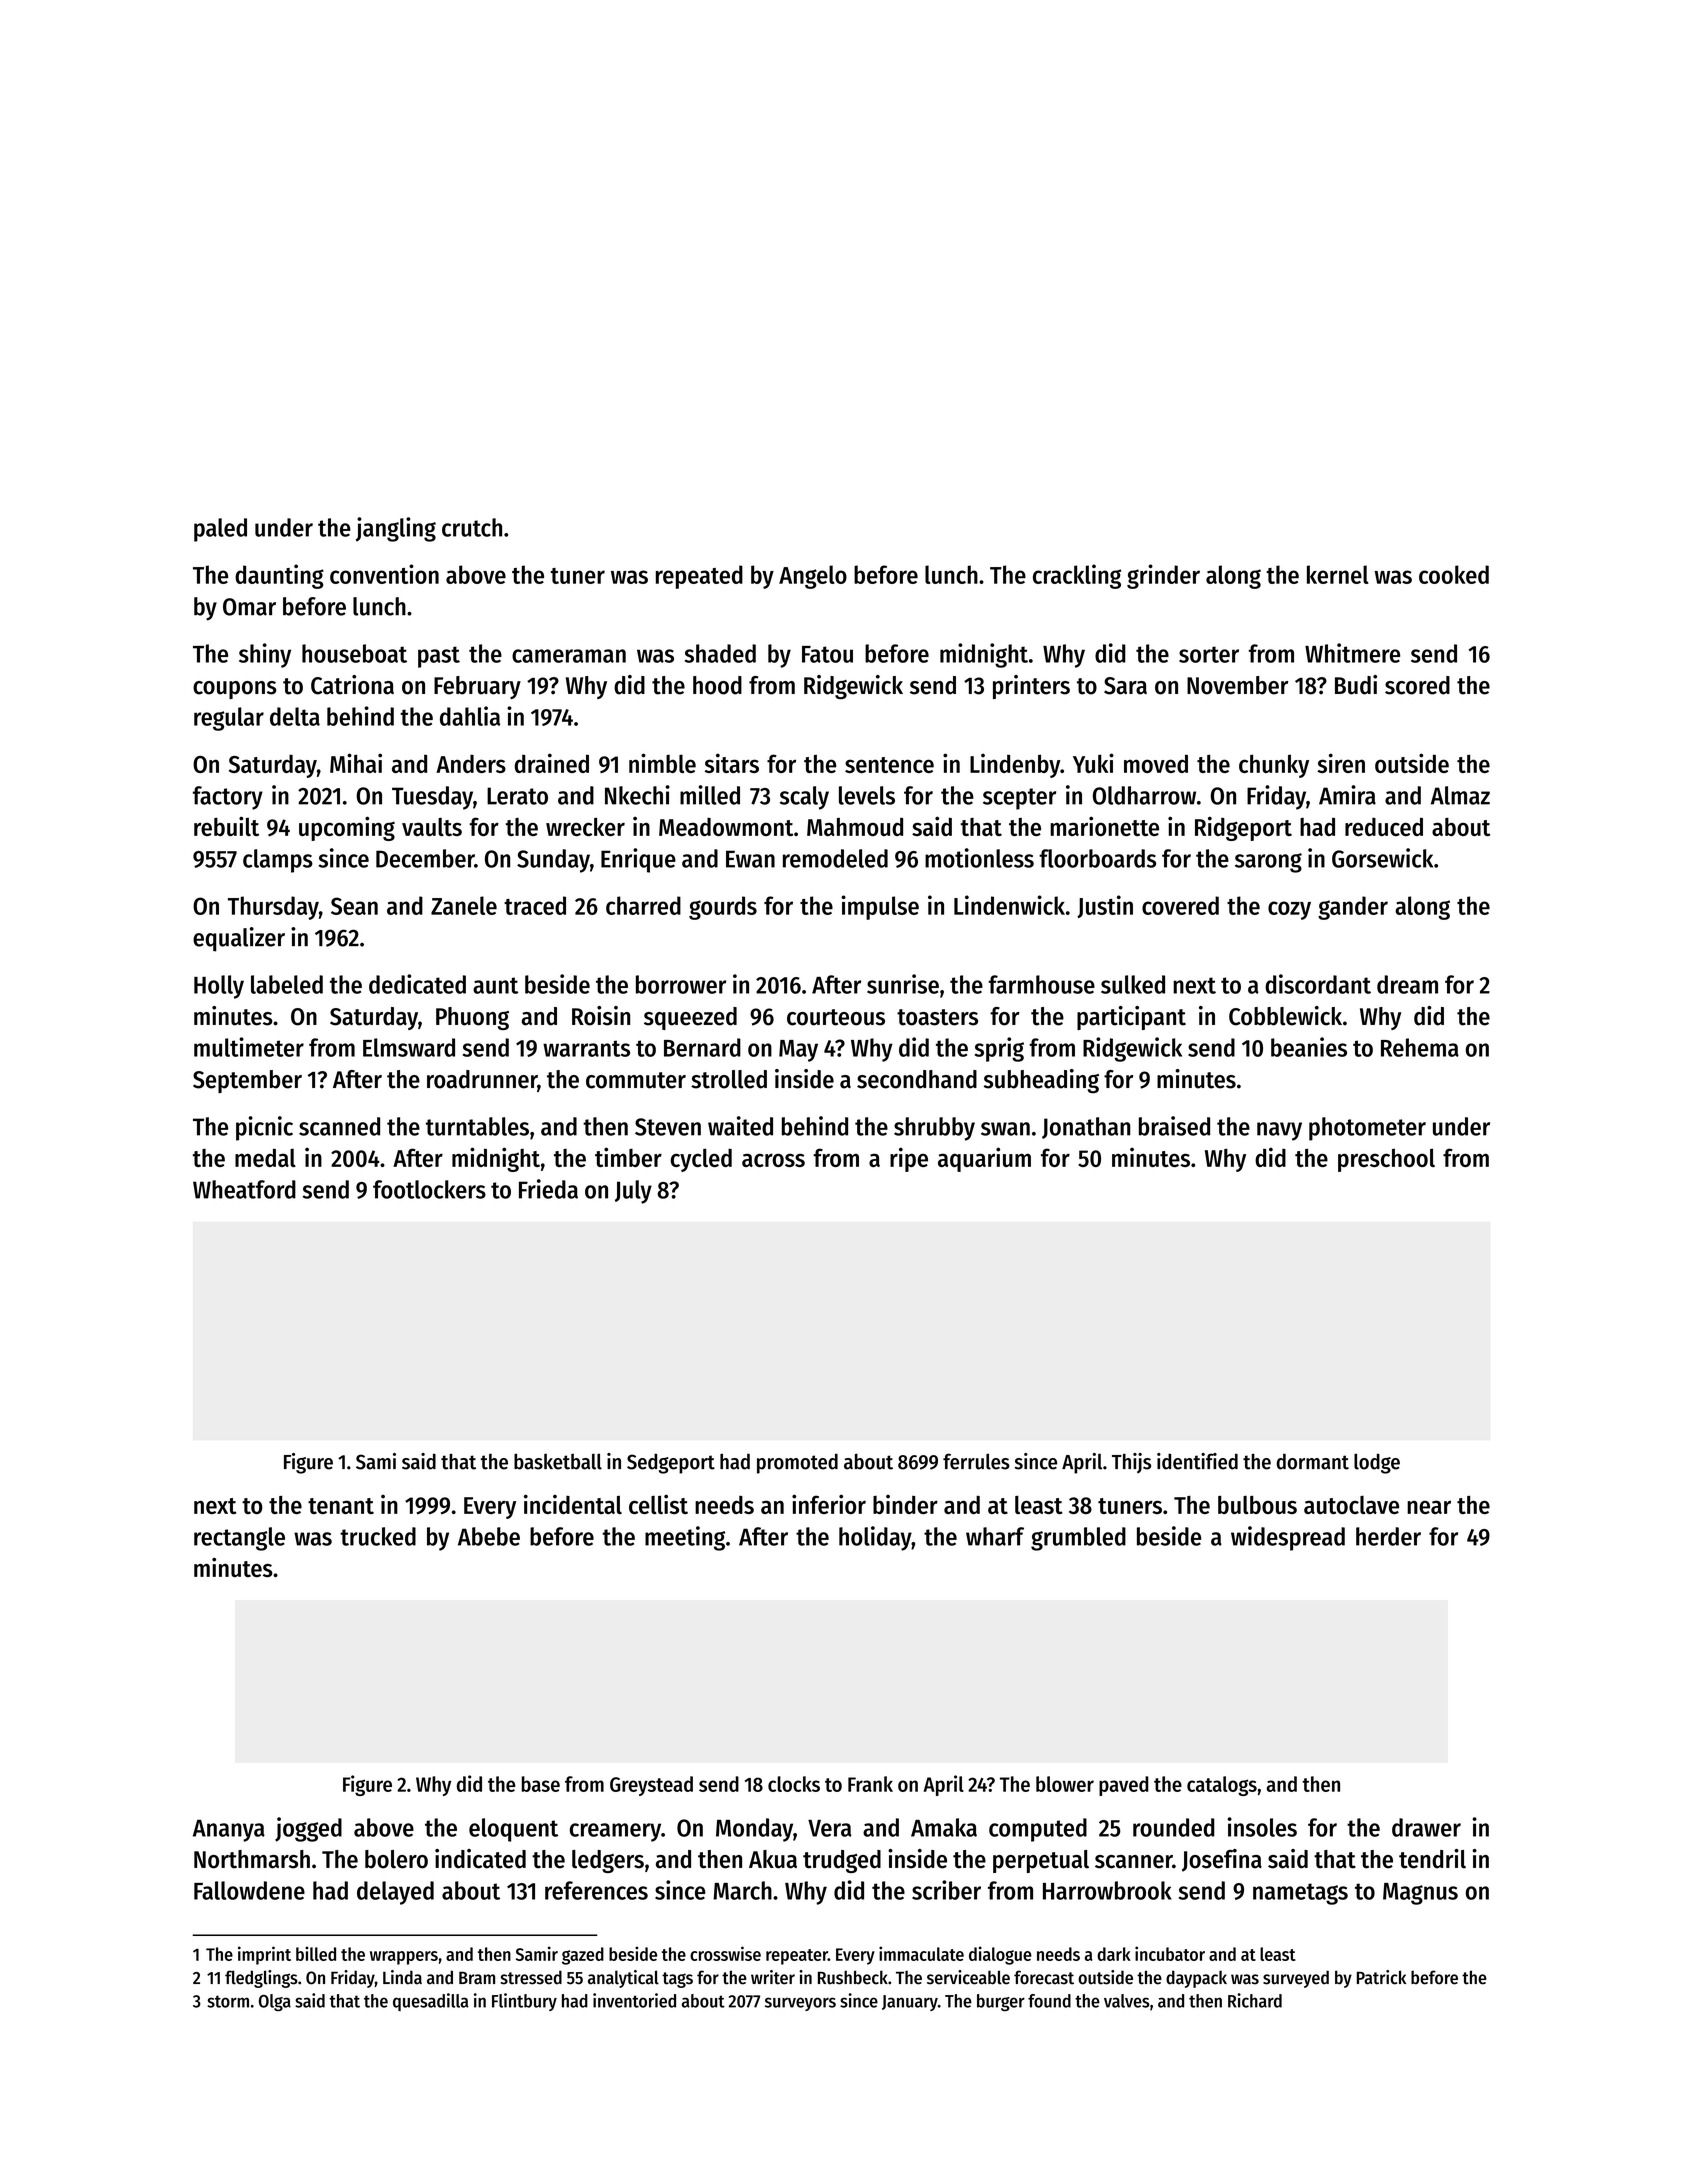  What do you see at coordinates (1338, 574) in the page?
I see `kernel` at bounding box center [1338, 574].
